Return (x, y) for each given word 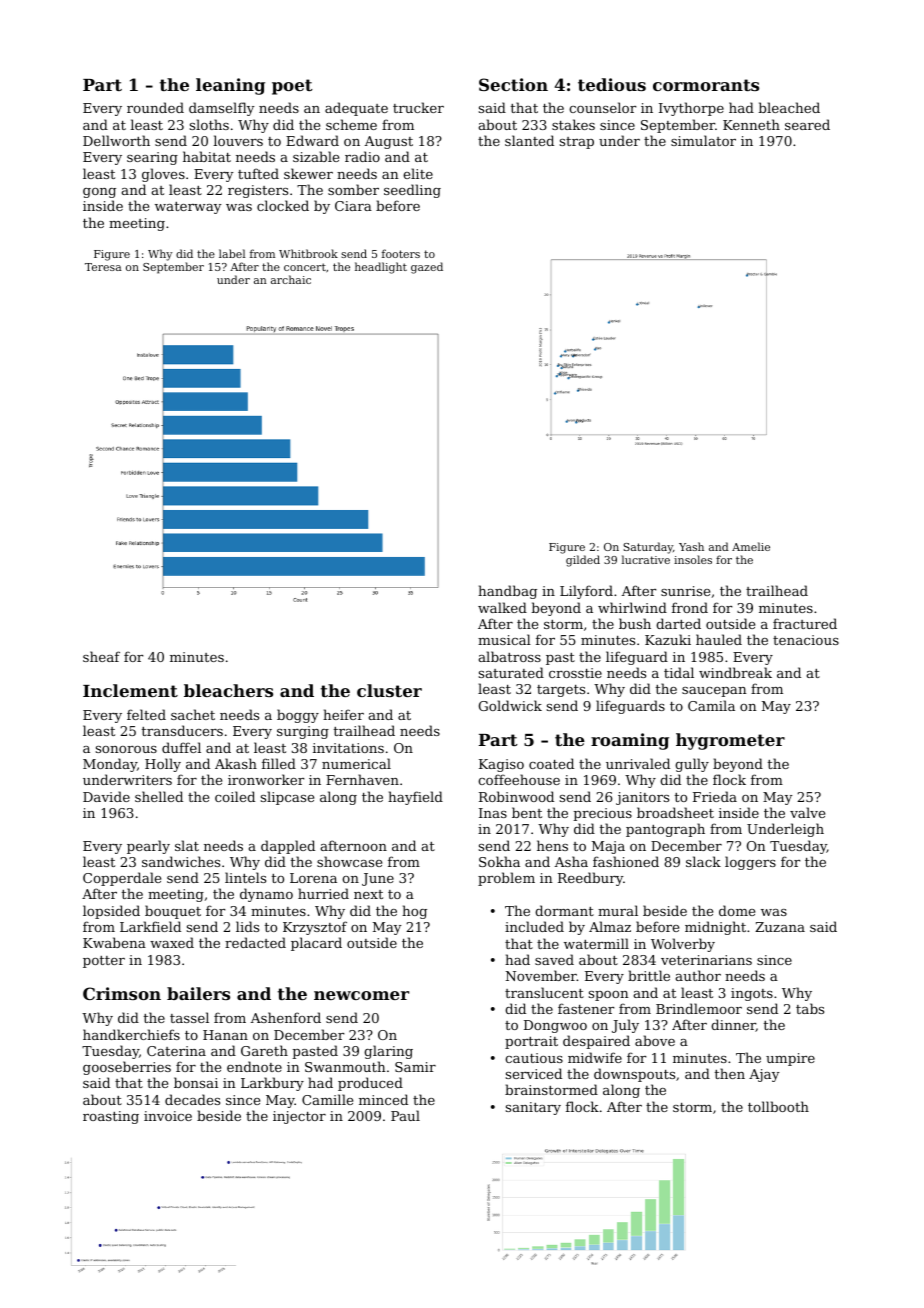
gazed (427, 268)
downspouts (634, 1075)
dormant (564, 910)
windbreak (735, 672)
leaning (230, 86)
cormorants (706, 85)
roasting (111, 1117)
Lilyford (586, 592)
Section (513, 84)
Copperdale (122, 879)
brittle (649, 975)
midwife (595, 1057)
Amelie (751, 546)
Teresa (103, 267)
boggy (298, 716)
